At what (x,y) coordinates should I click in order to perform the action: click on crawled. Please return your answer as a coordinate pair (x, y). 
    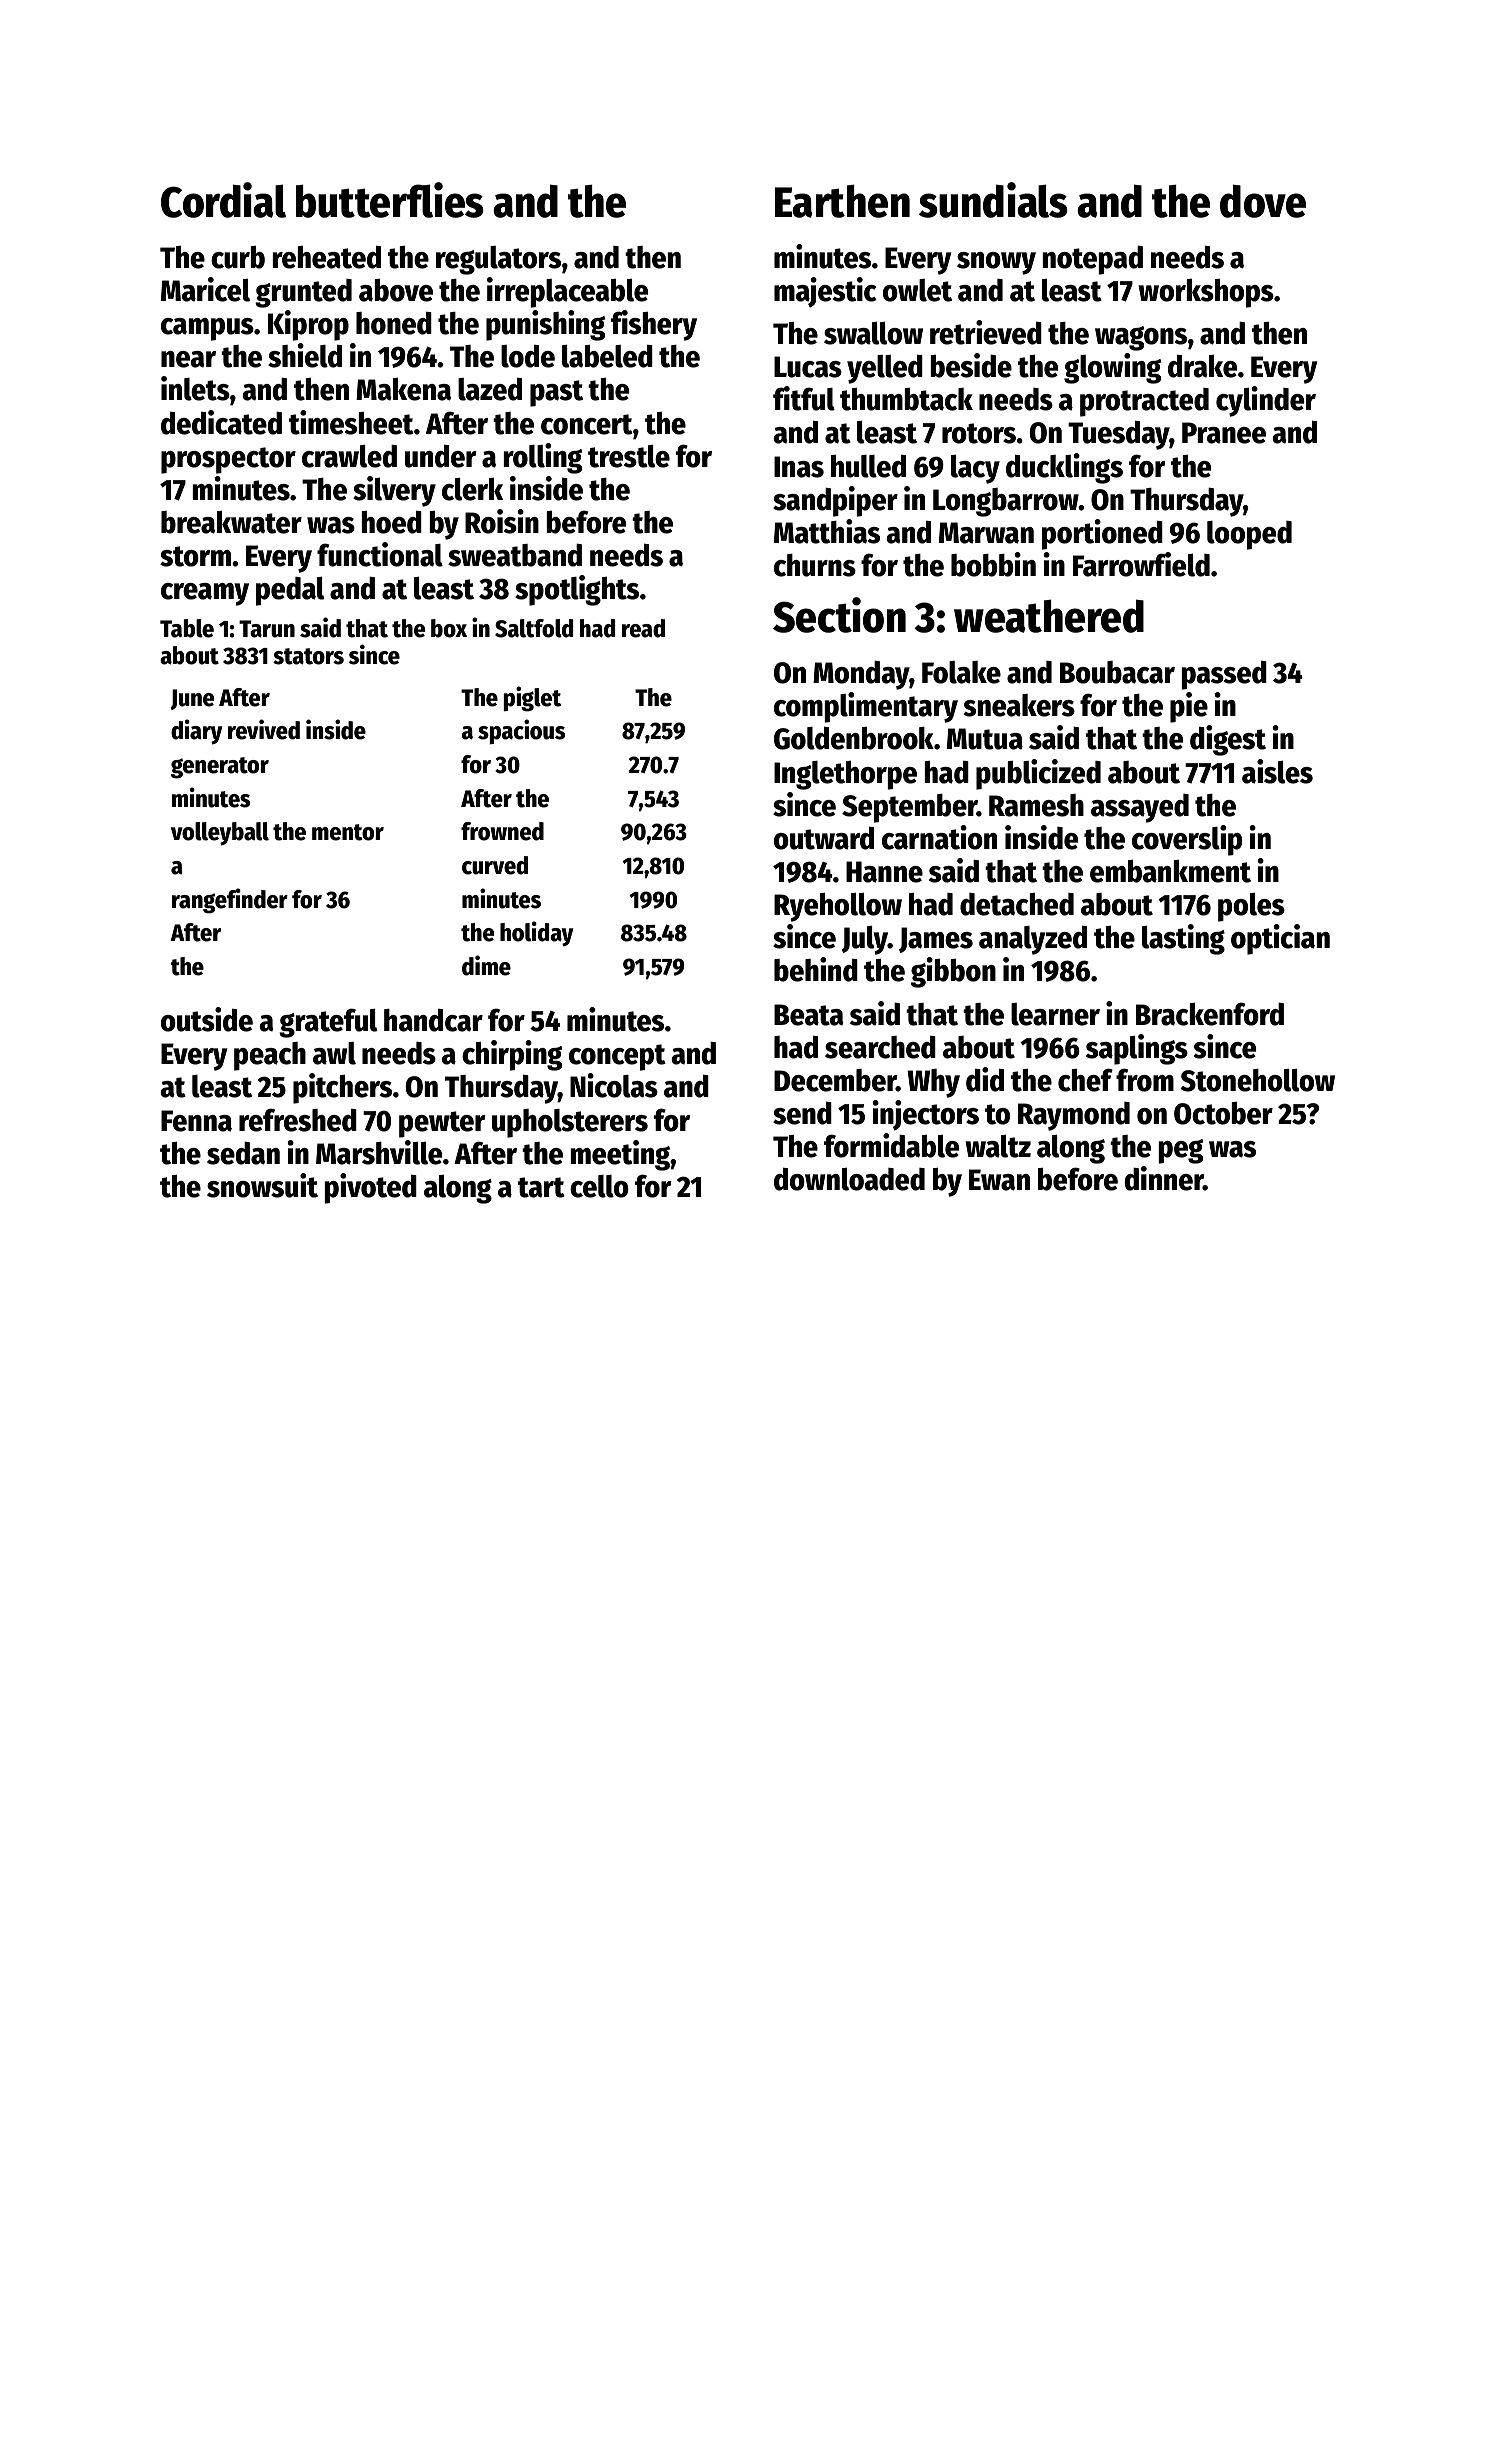
    Looking at the image, I should click on (349, 456).
